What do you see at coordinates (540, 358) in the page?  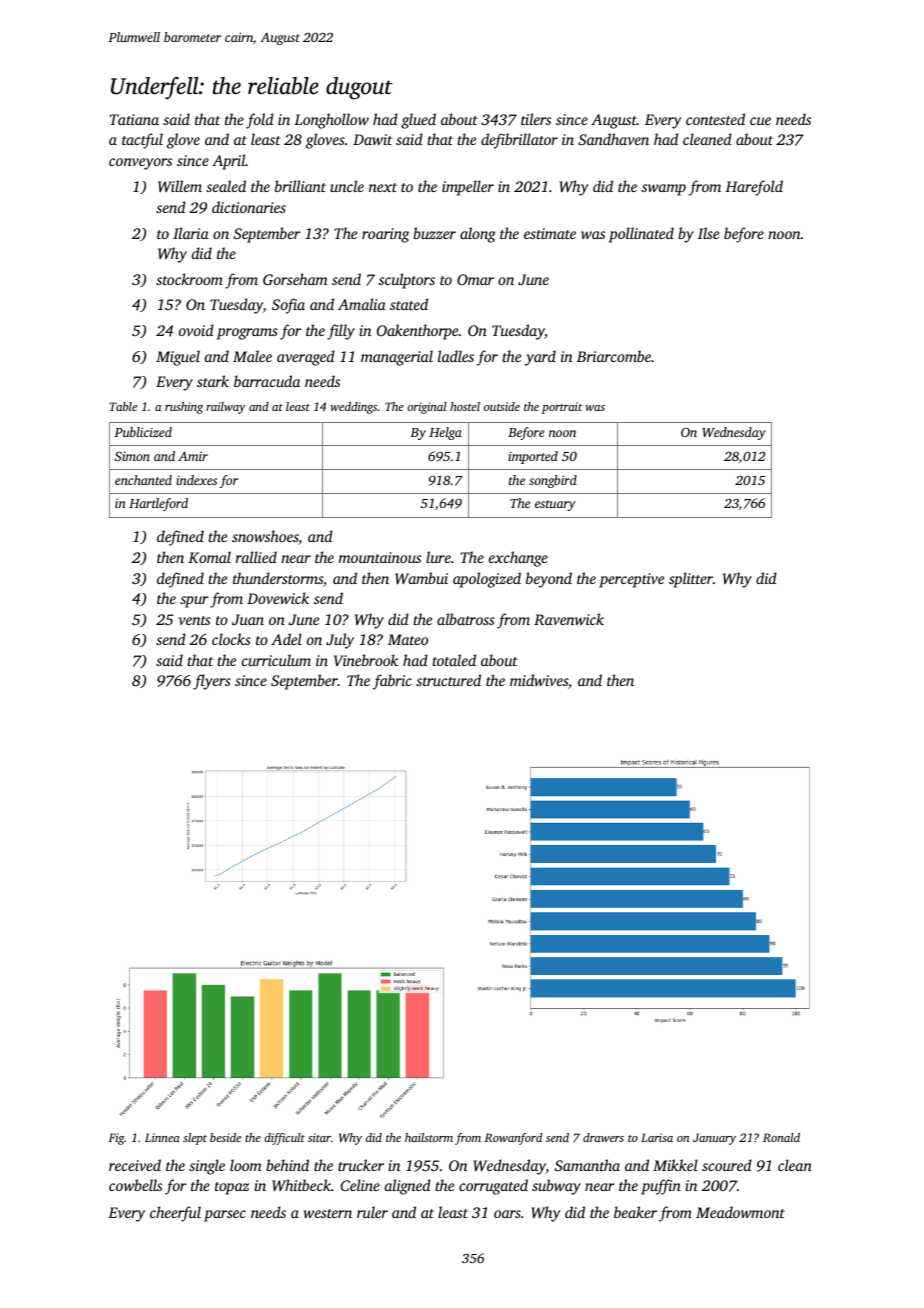 I see `yard` at bounding box center [540, 358].
